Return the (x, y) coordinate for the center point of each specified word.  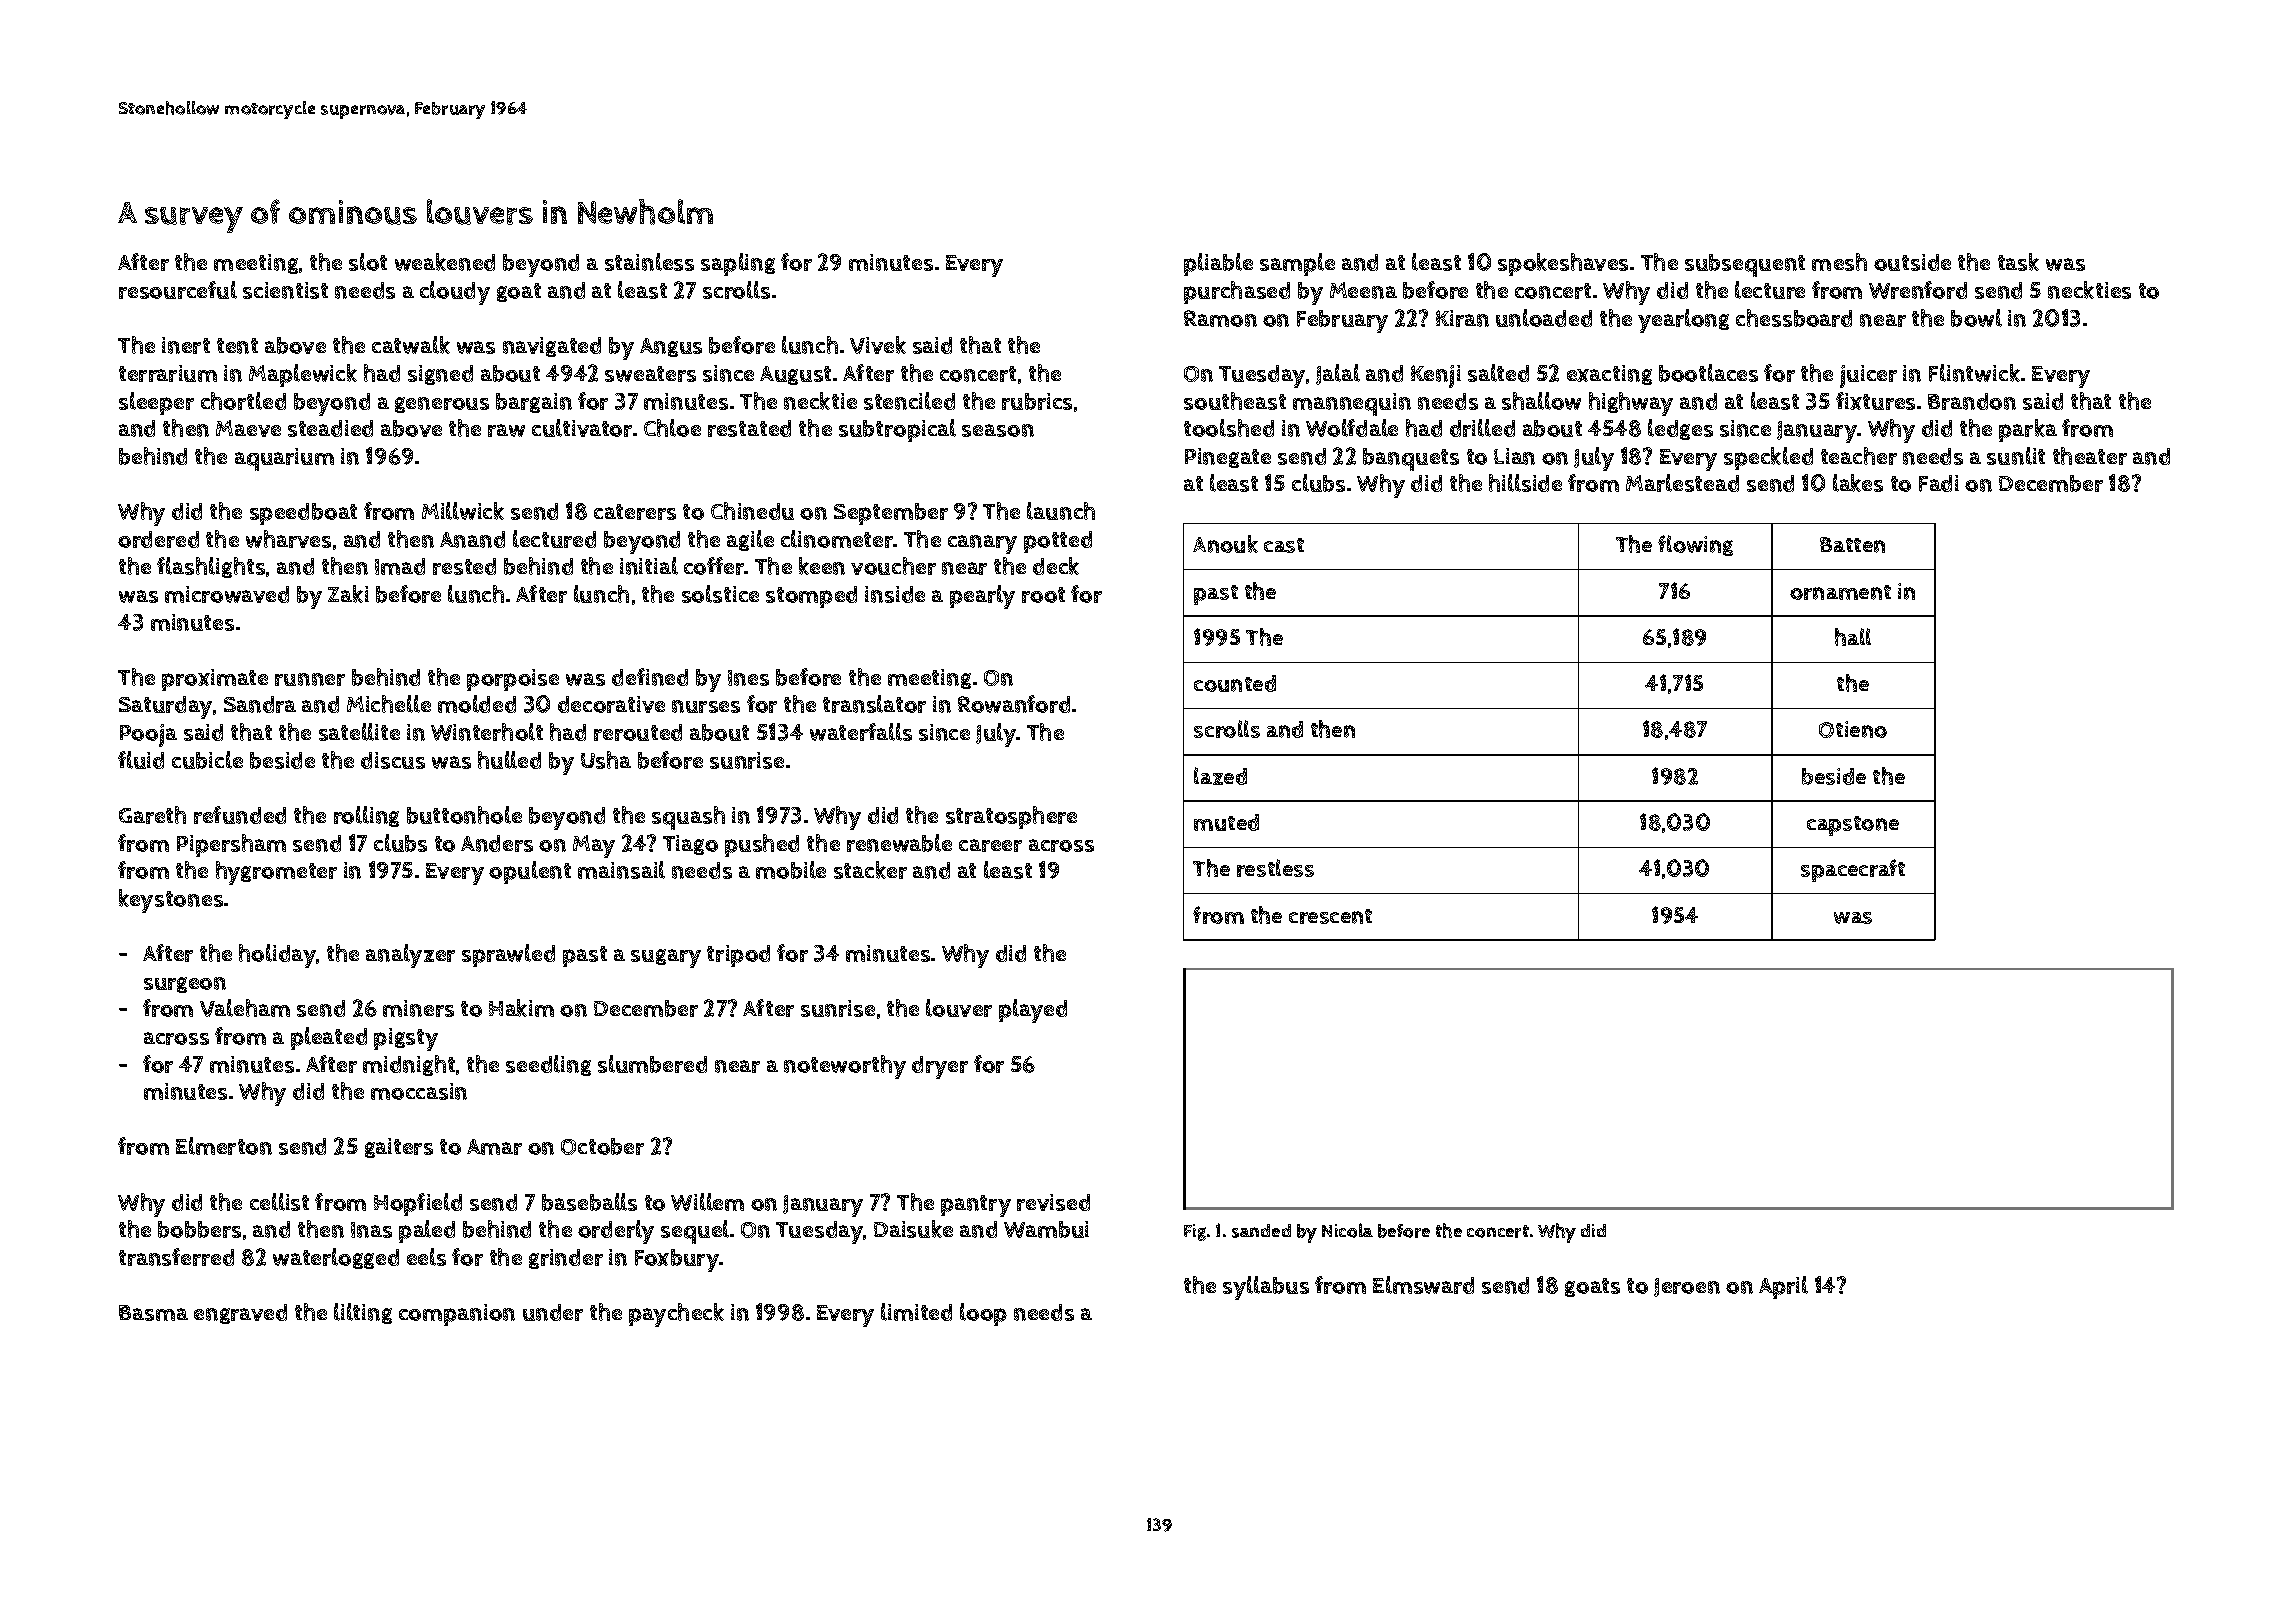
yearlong (1683, 321)
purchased (1237, 292)
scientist (285, 290)
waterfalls (861, 732)
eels (426, 1257)
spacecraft (1853, 870)
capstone (1853, 826)
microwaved (227, 594)
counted (1235, 683)
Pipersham (231, 845)
